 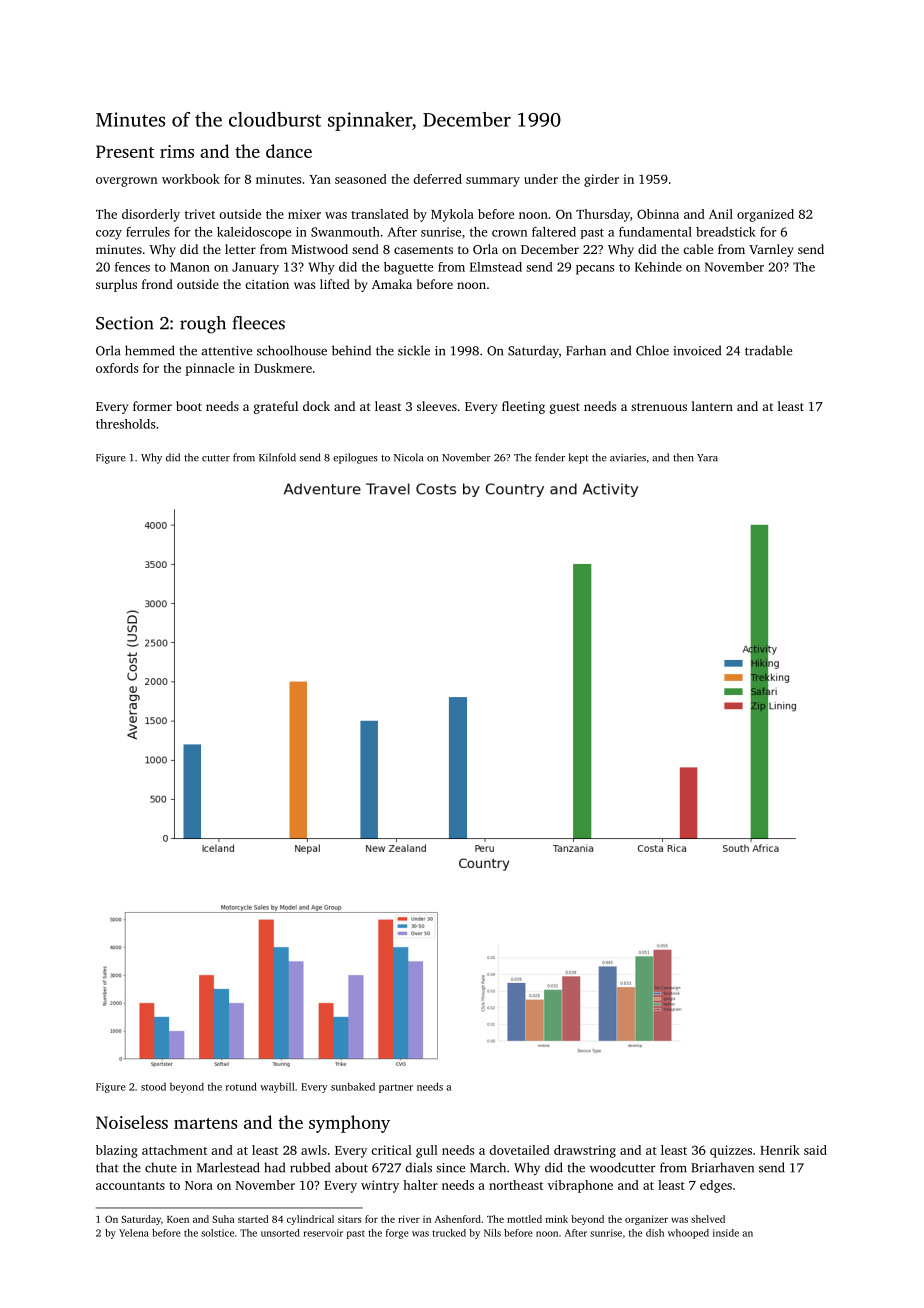 I want to click on tradable, so click(x=768, y=350).
